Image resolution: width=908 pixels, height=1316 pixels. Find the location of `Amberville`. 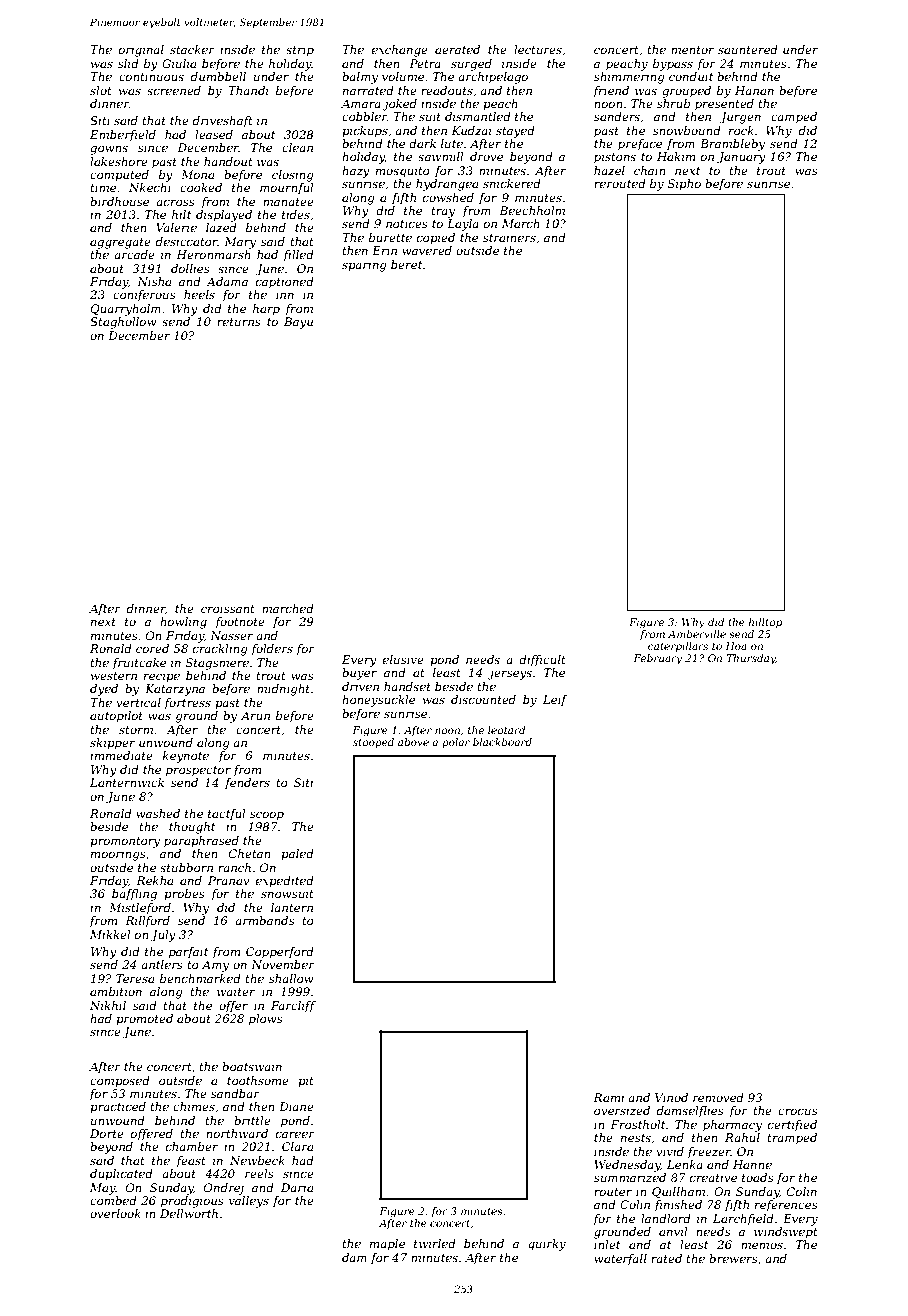

Amberville is located at coordinates (697, 634).
